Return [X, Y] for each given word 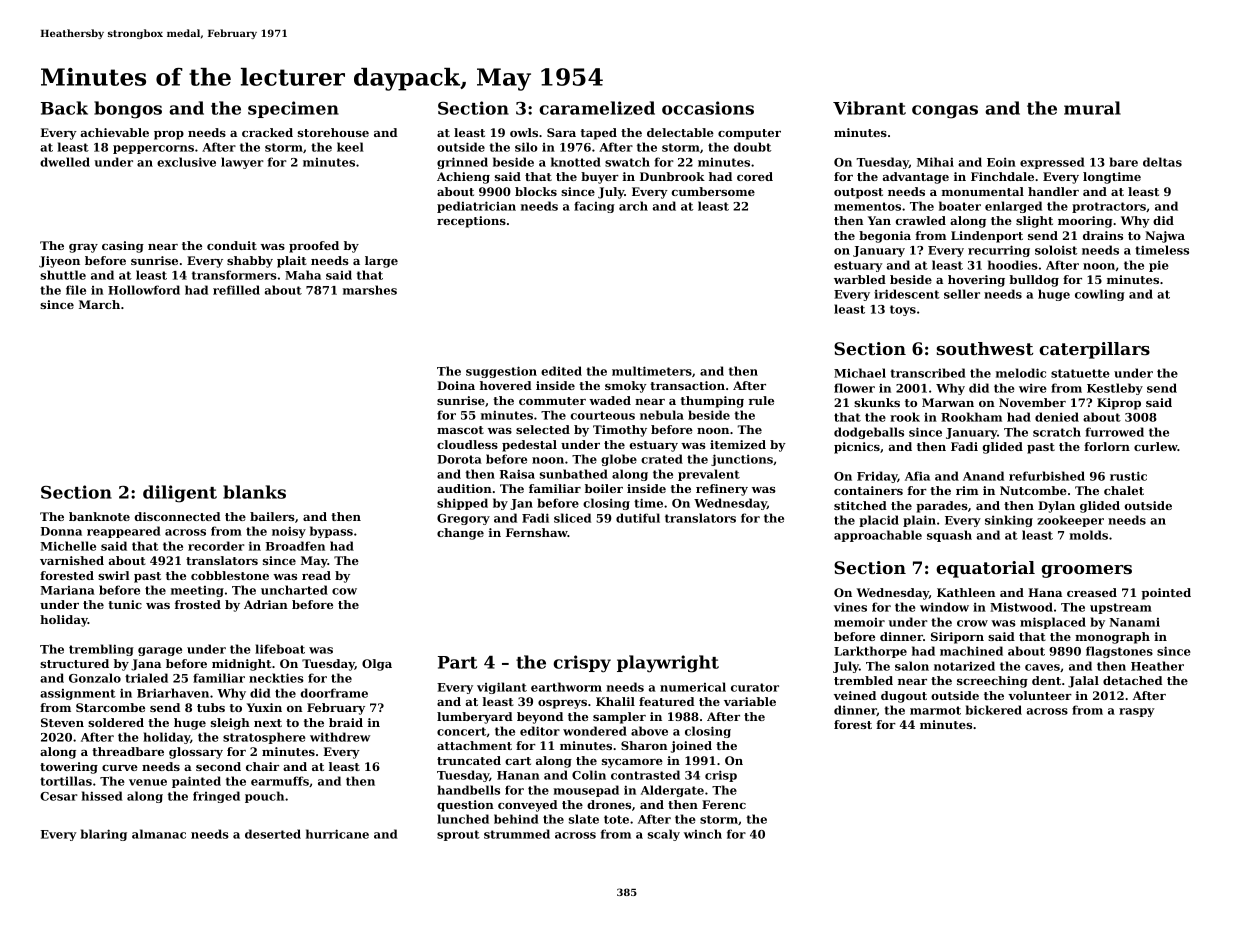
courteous [602, 415]
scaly [664, 835]
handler [1053, 191]
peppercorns [153, 149]
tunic [125, 604]
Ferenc [724, 804]
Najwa [1165, 237]
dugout [904, 697]
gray [83, 248]
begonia [885, 237]
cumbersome [713, 191]
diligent [180, 494]
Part [457, 662]
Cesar [59, 796]
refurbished [1047, 476]
